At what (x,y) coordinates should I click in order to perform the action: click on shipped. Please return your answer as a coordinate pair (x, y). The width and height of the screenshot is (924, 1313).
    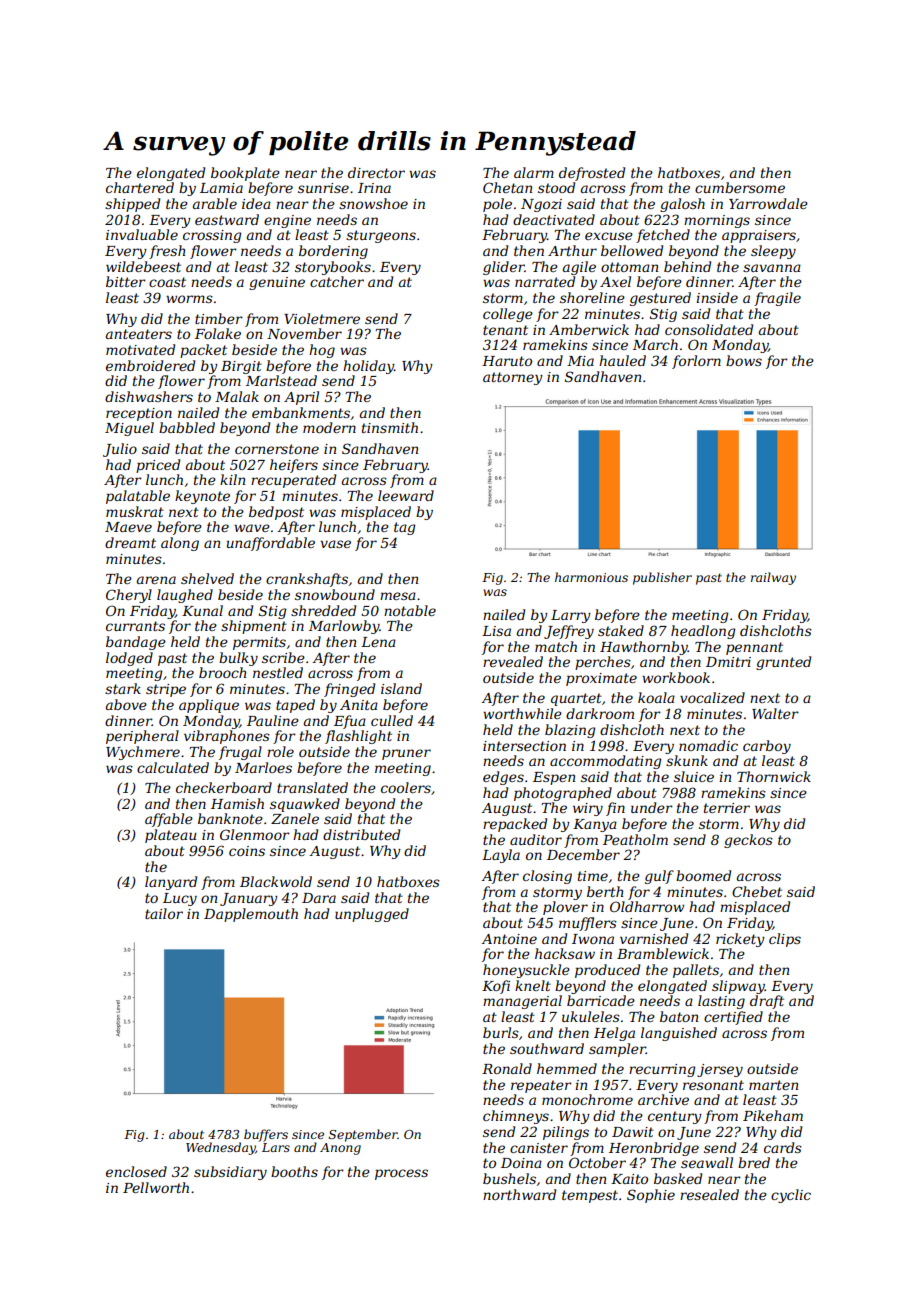
    Looking at the image, I should click on (132, 205).
